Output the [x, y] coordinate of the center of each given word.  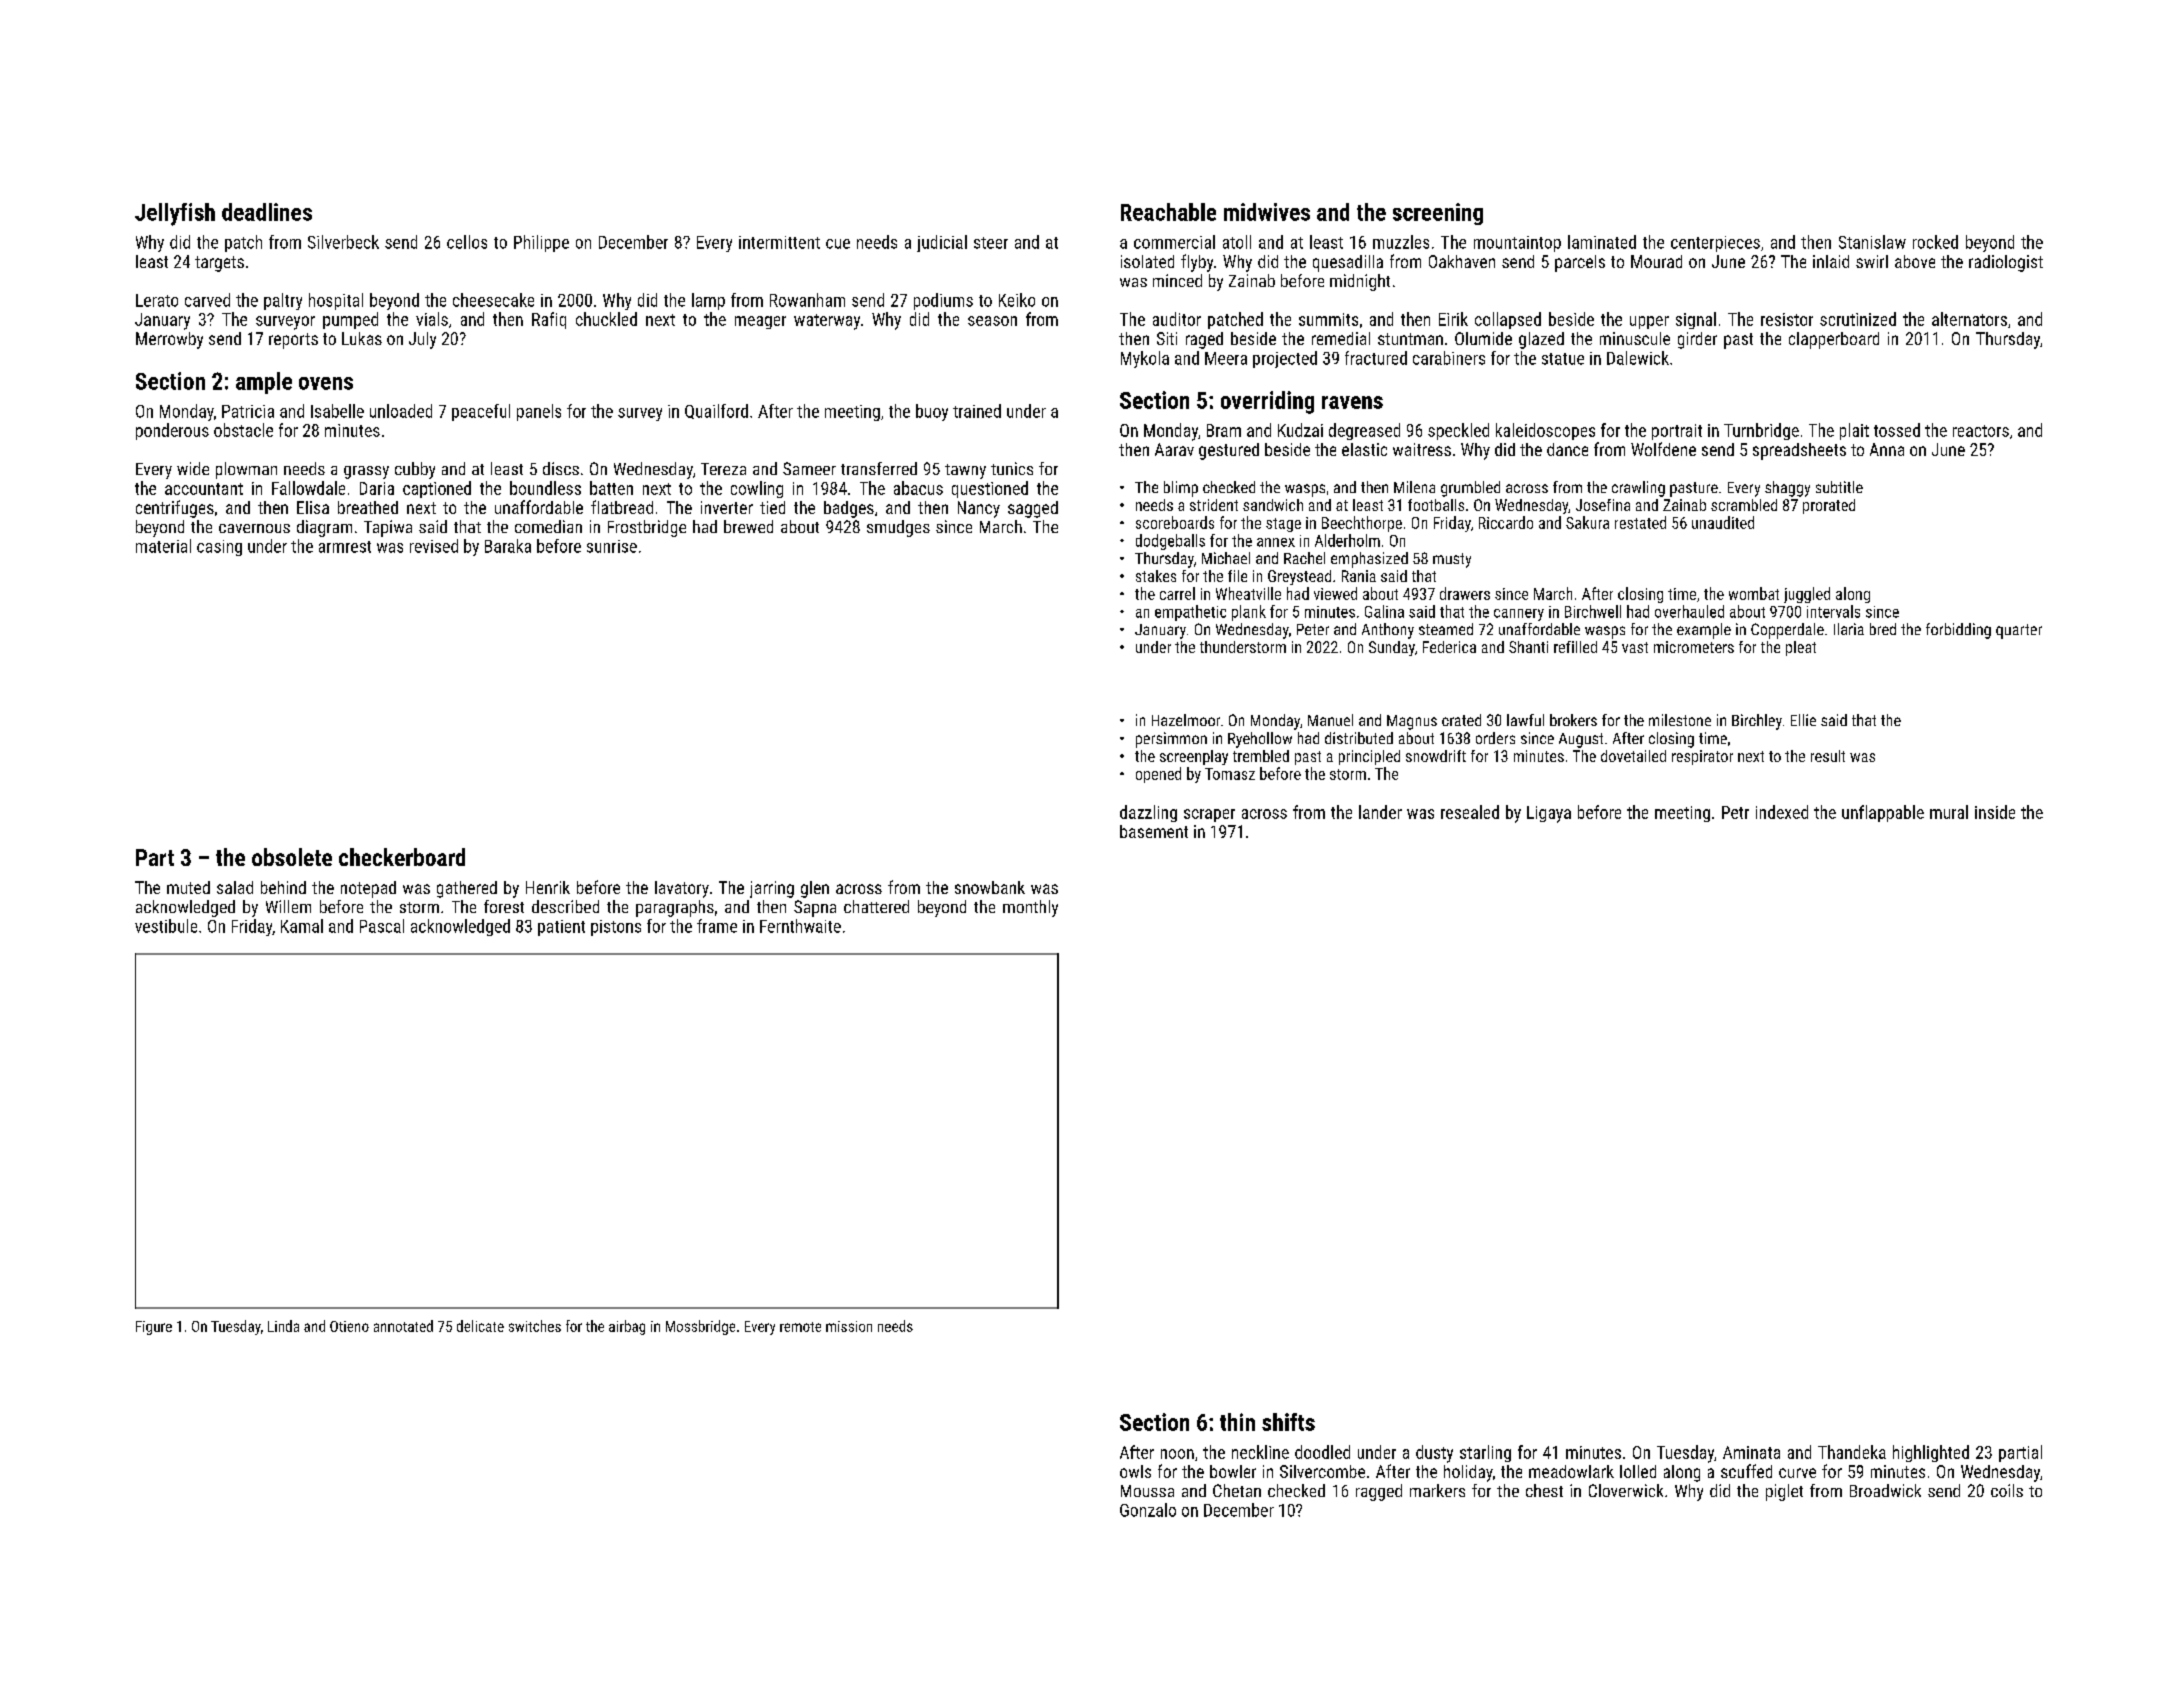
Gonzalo [1148, 1510]
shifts [1288, 1422]
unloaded [401, 411]
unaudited [1723, 522]
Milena [1414, 487]
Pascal [382, 926]
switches [535, 1326]
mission [849, 1326]
